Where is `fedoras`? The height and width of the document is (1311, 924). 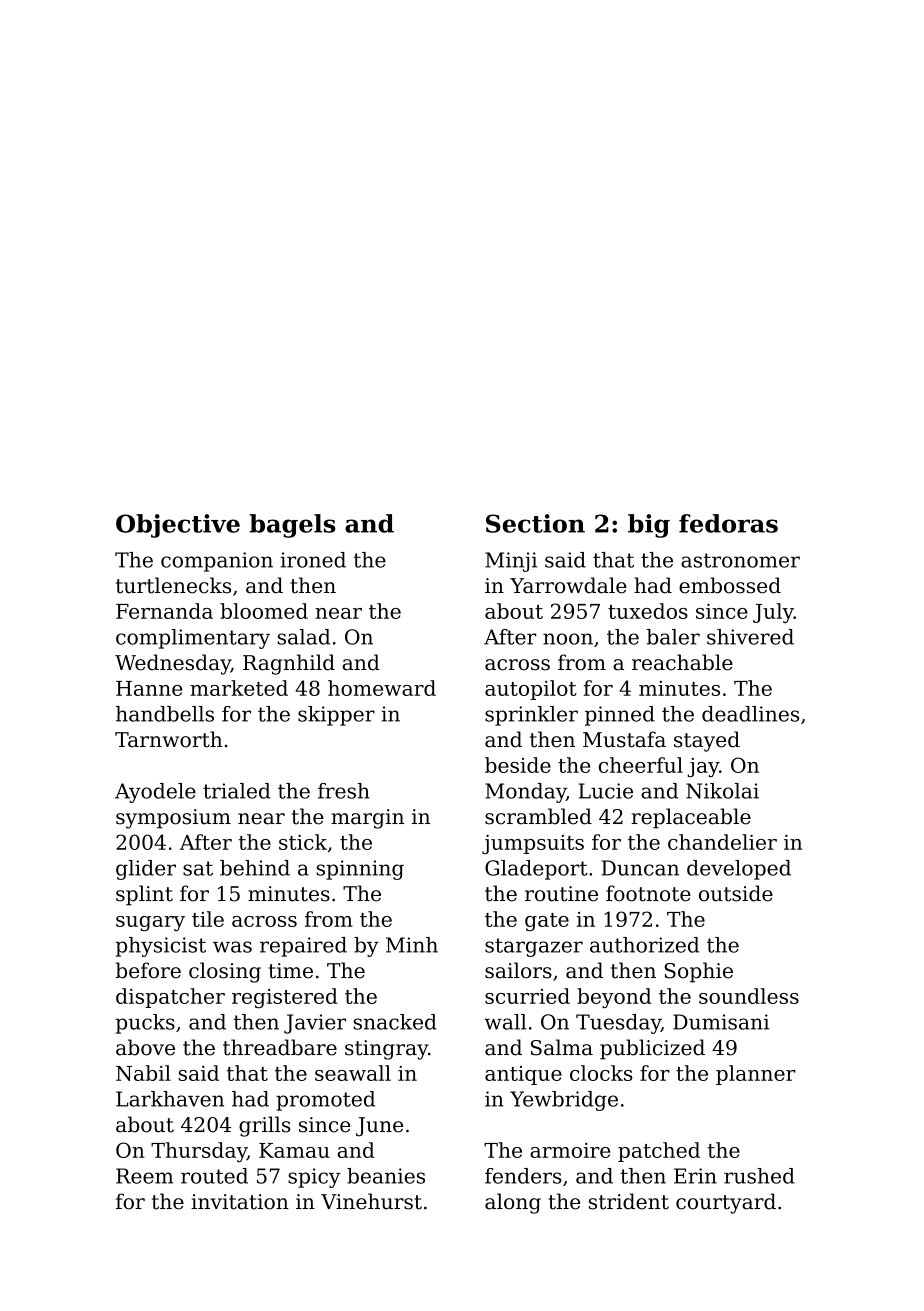 fedoras is located at coordinates (728, 523).
